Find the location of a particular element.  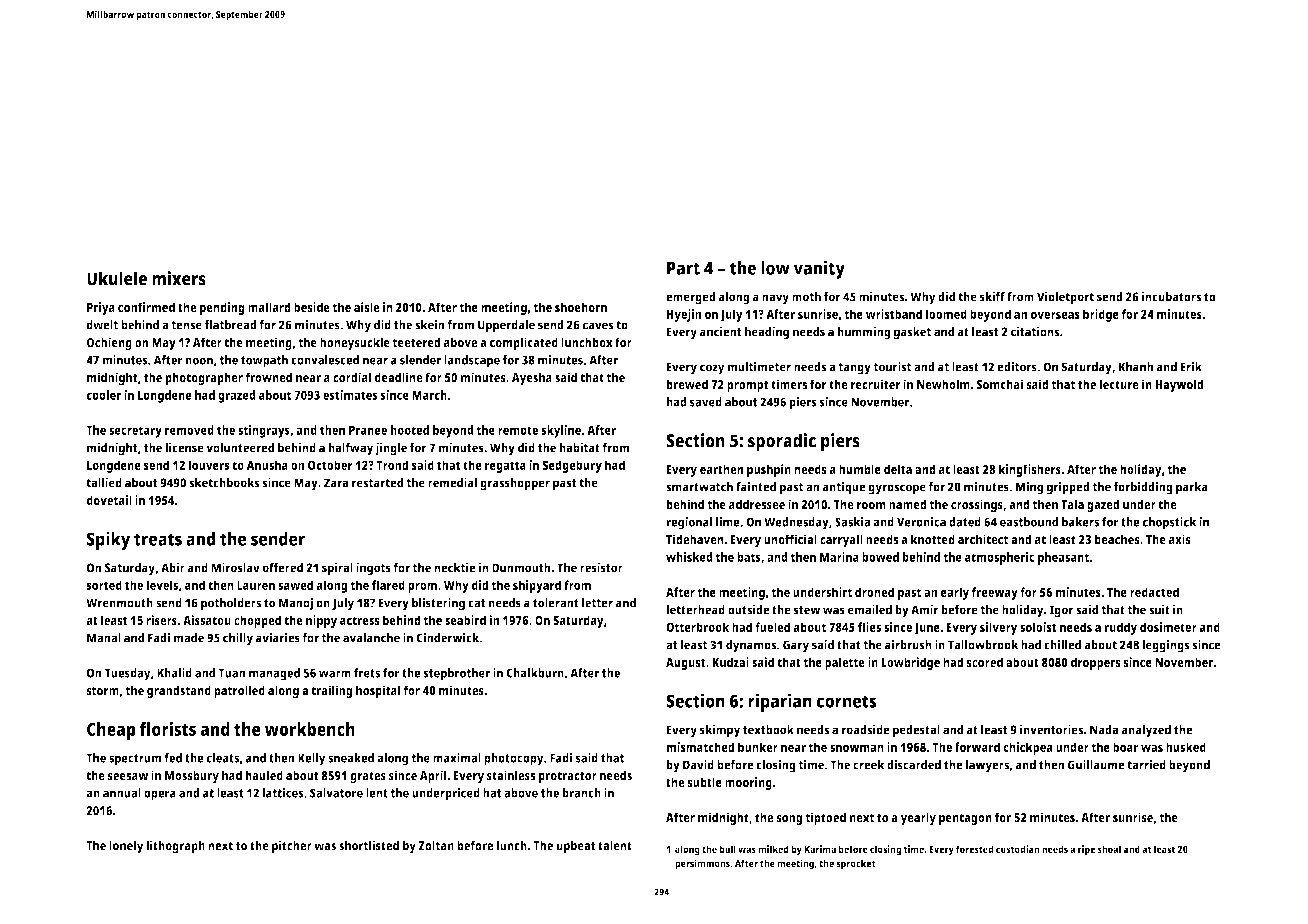

restarted is located at coordinates (377, 483).
